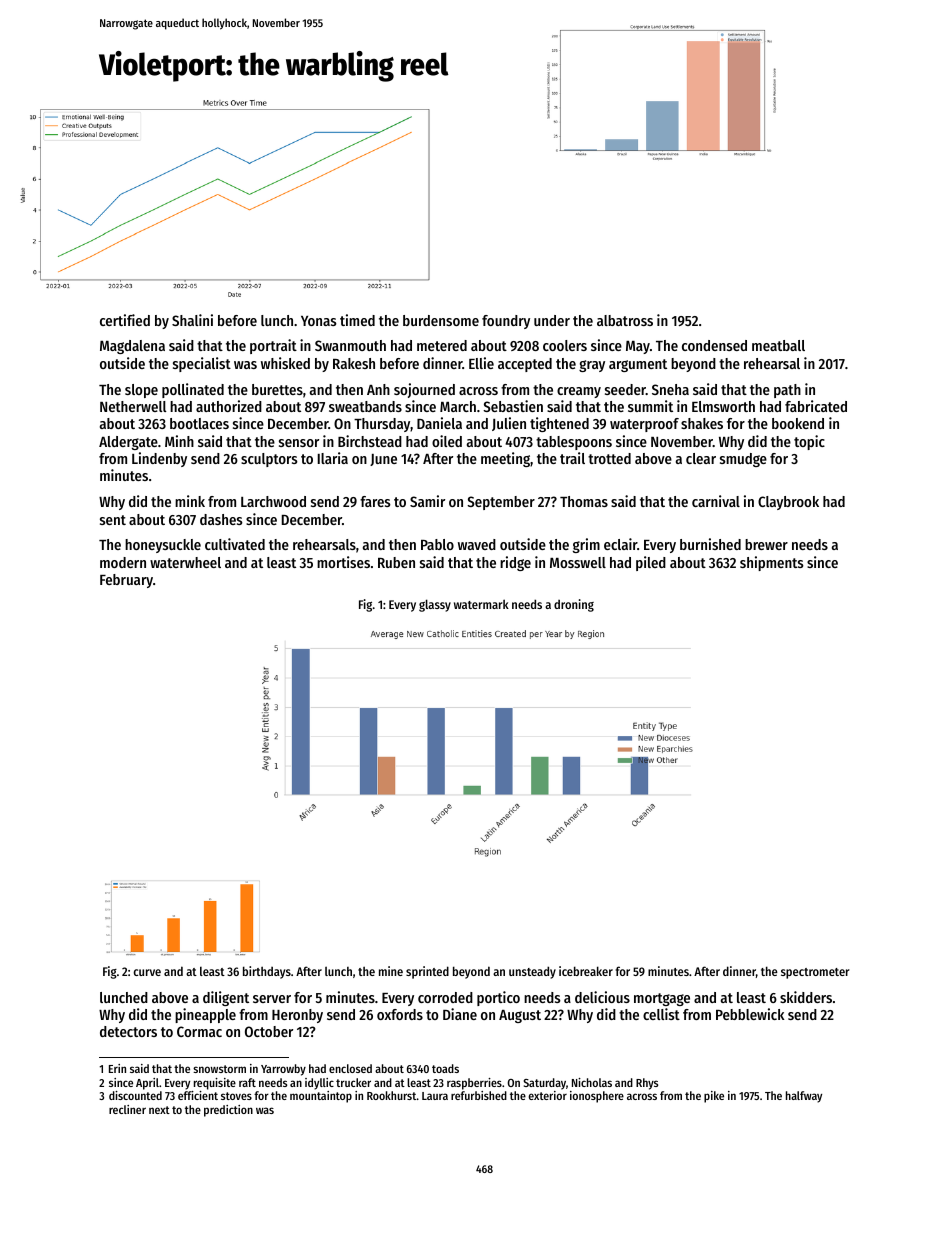  I want to click on condensed, so click(714, 345).
